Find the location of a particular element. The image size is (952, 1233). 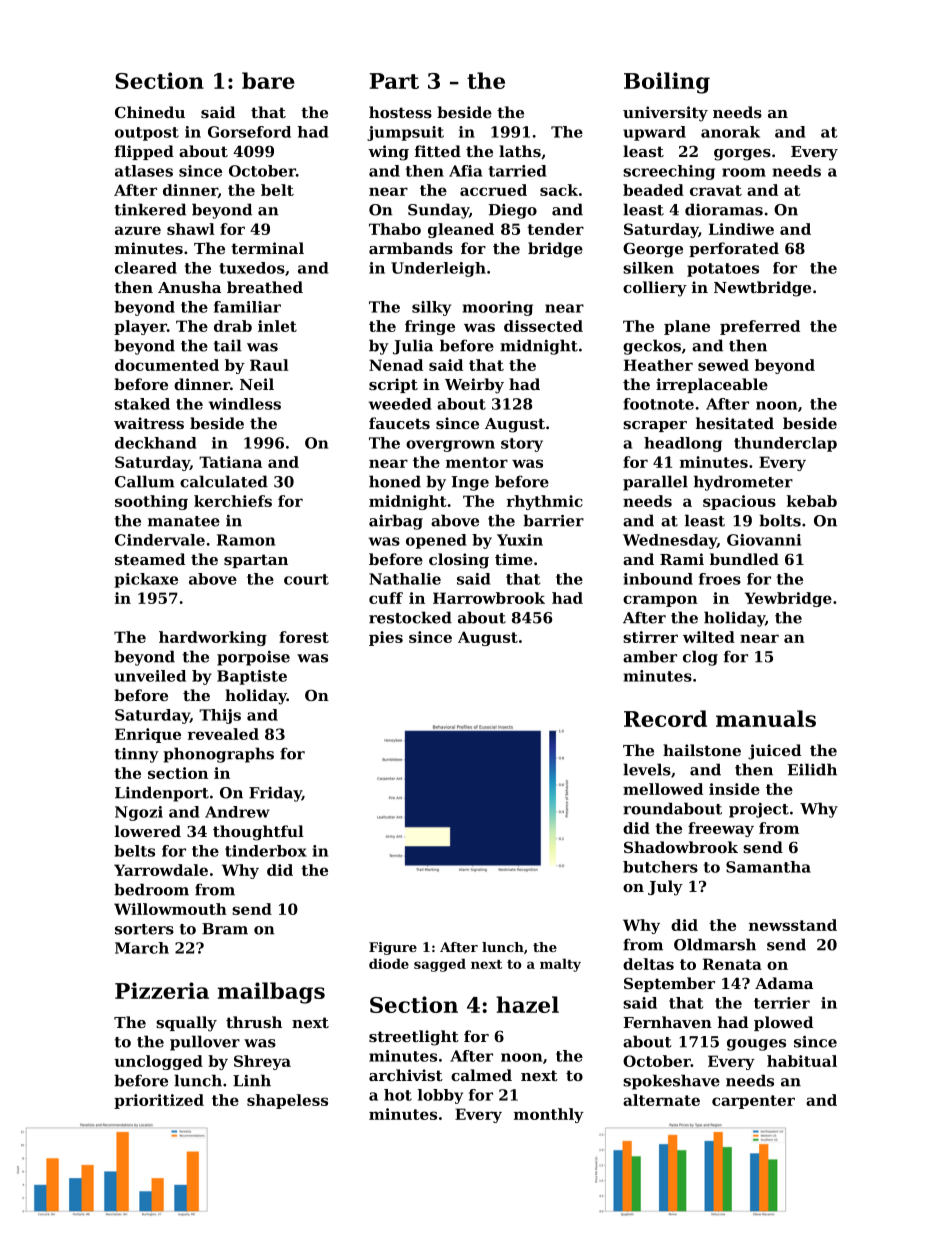

prioritized is located at coordinates (159, 1101).
